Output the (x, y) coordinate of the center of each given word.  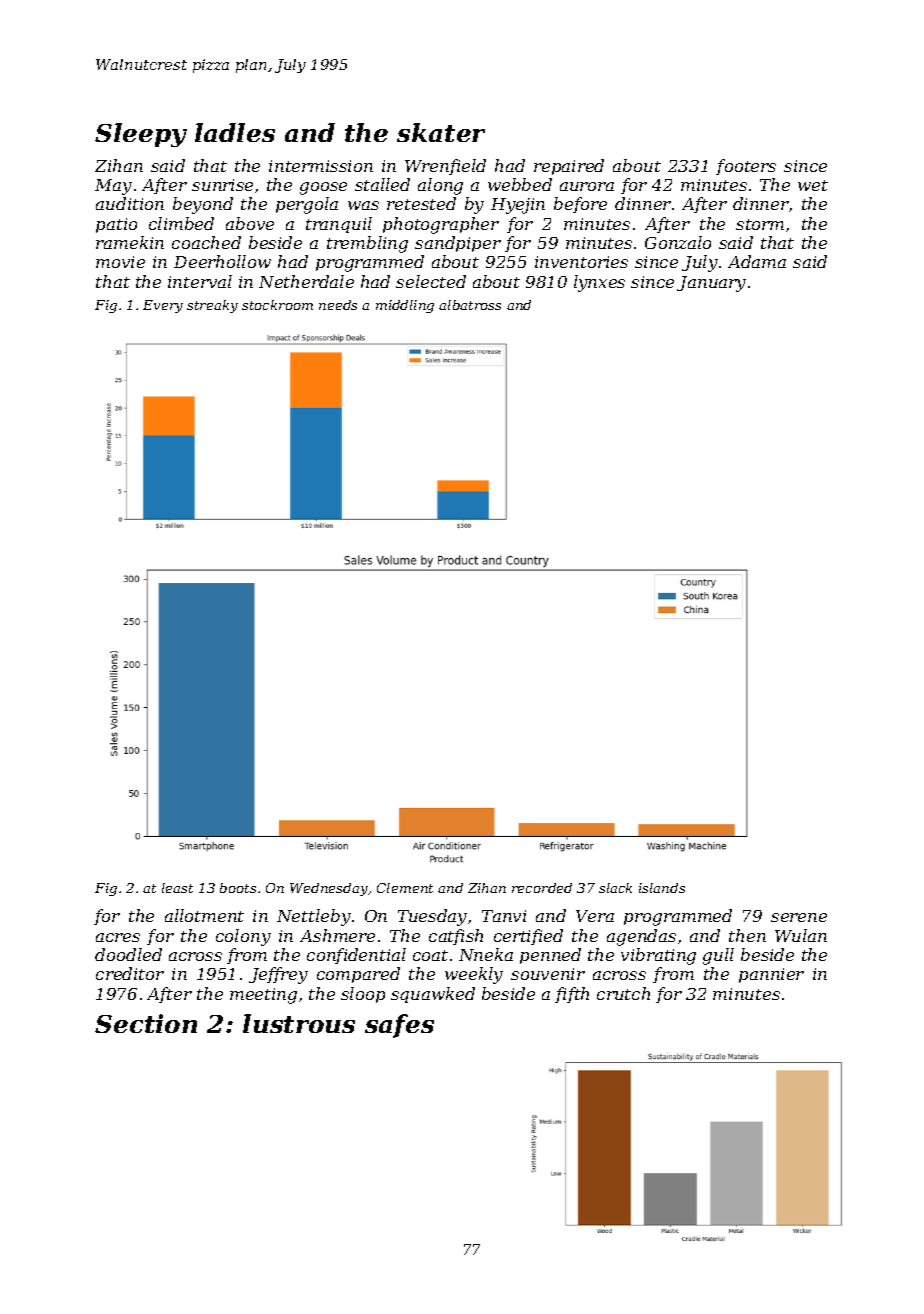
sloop (363, 995)
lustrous (299, 1023)
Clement (405, 888)
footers (746, 167)
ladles (235, 132)
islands (662, 888)
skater (441, 132)
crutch (623, 993)
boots (238, 888)
